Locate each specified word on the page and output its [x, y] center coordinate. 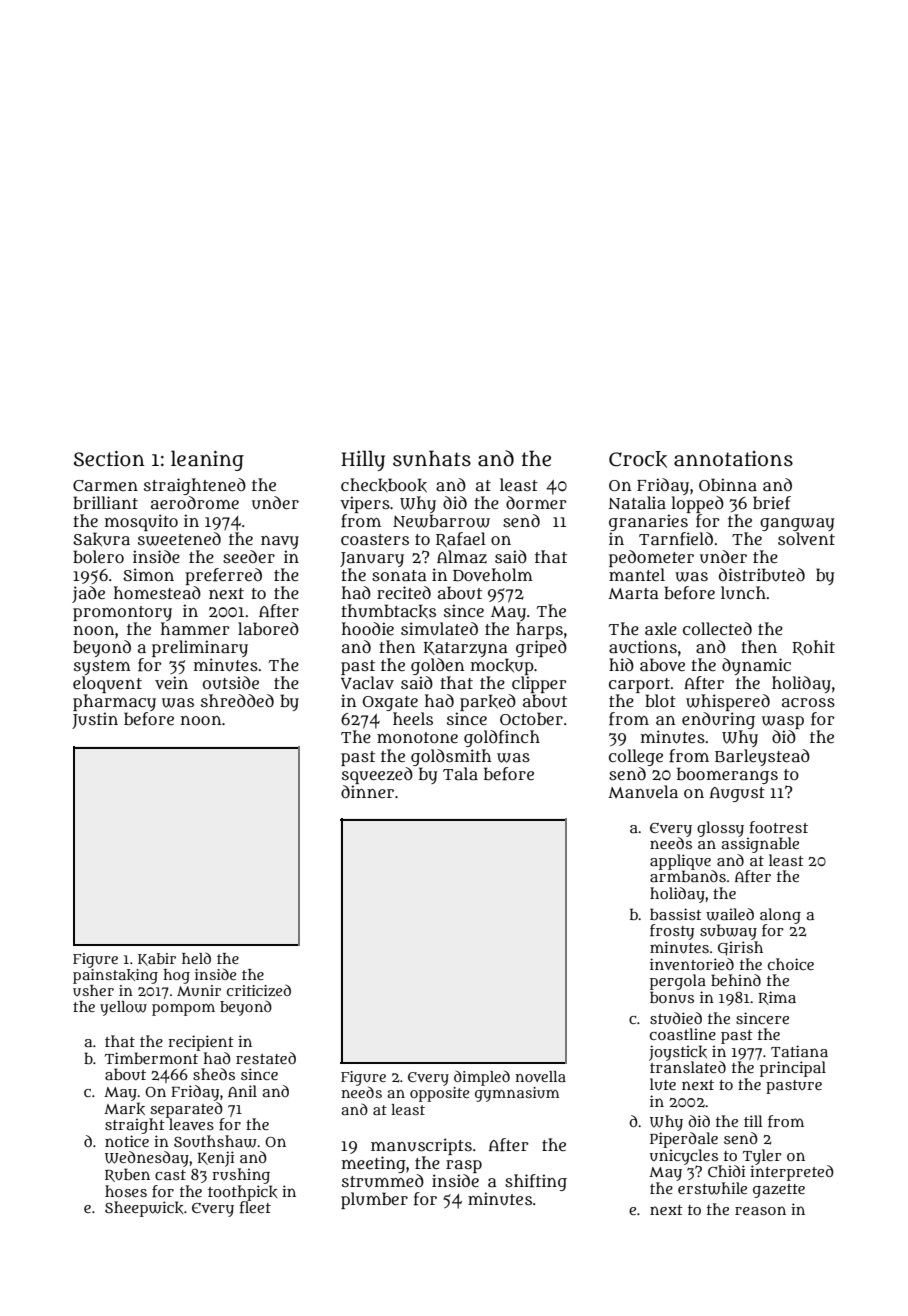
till [753, 1121]
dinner [367, 791]
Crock [638, 459]
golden [437, 666]
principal [793, 1069]
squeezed [377, 775]
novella [541, 1076]
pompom [183, 1010]
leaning [207, 460]
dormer [536, 502]
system [102, 667]
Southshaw [215, 1141]
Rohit [813, 647]
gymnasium [517, 1094]
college [636, 757]
